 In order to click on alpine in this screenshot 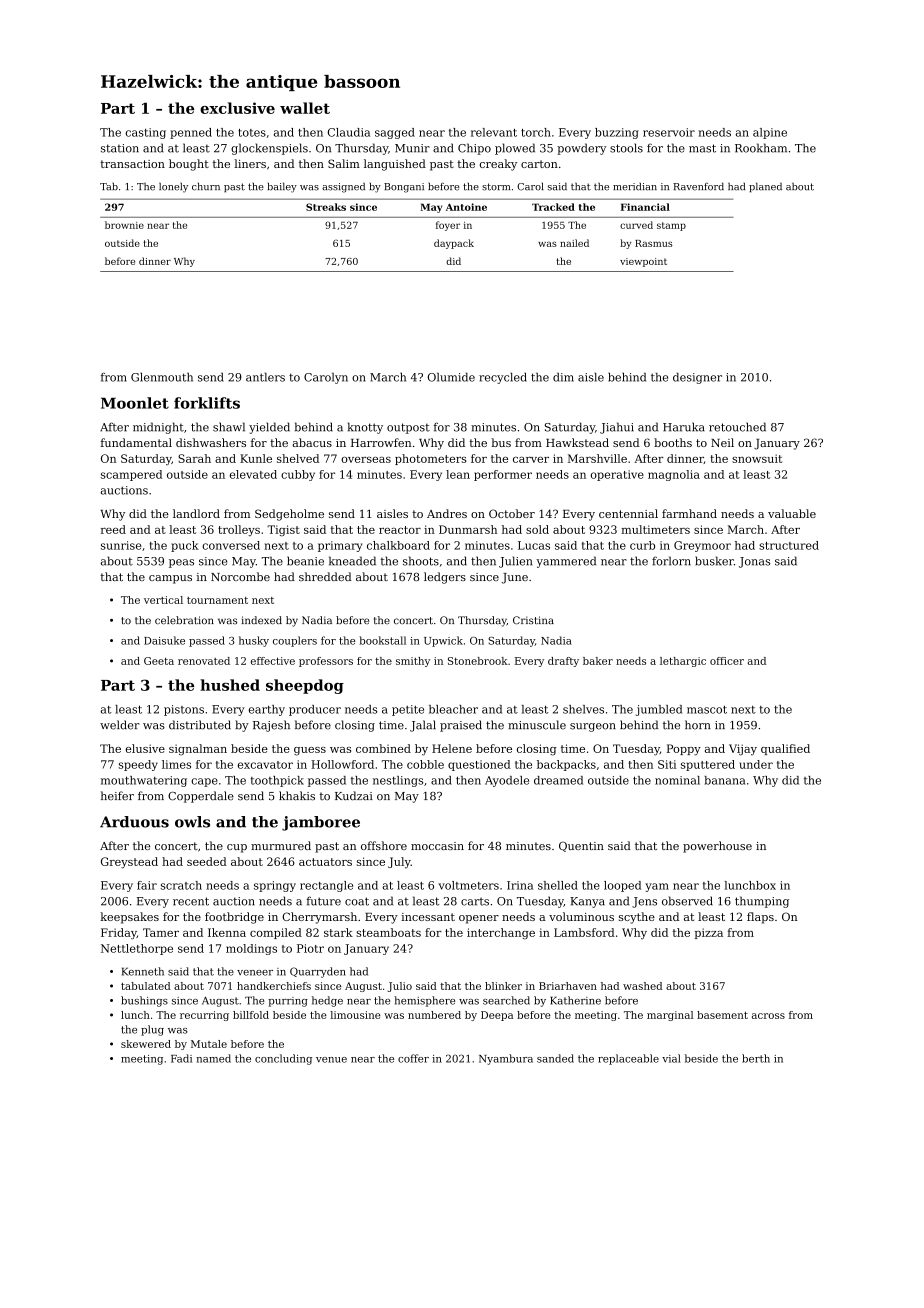, I will do `click(770, 133)`.
